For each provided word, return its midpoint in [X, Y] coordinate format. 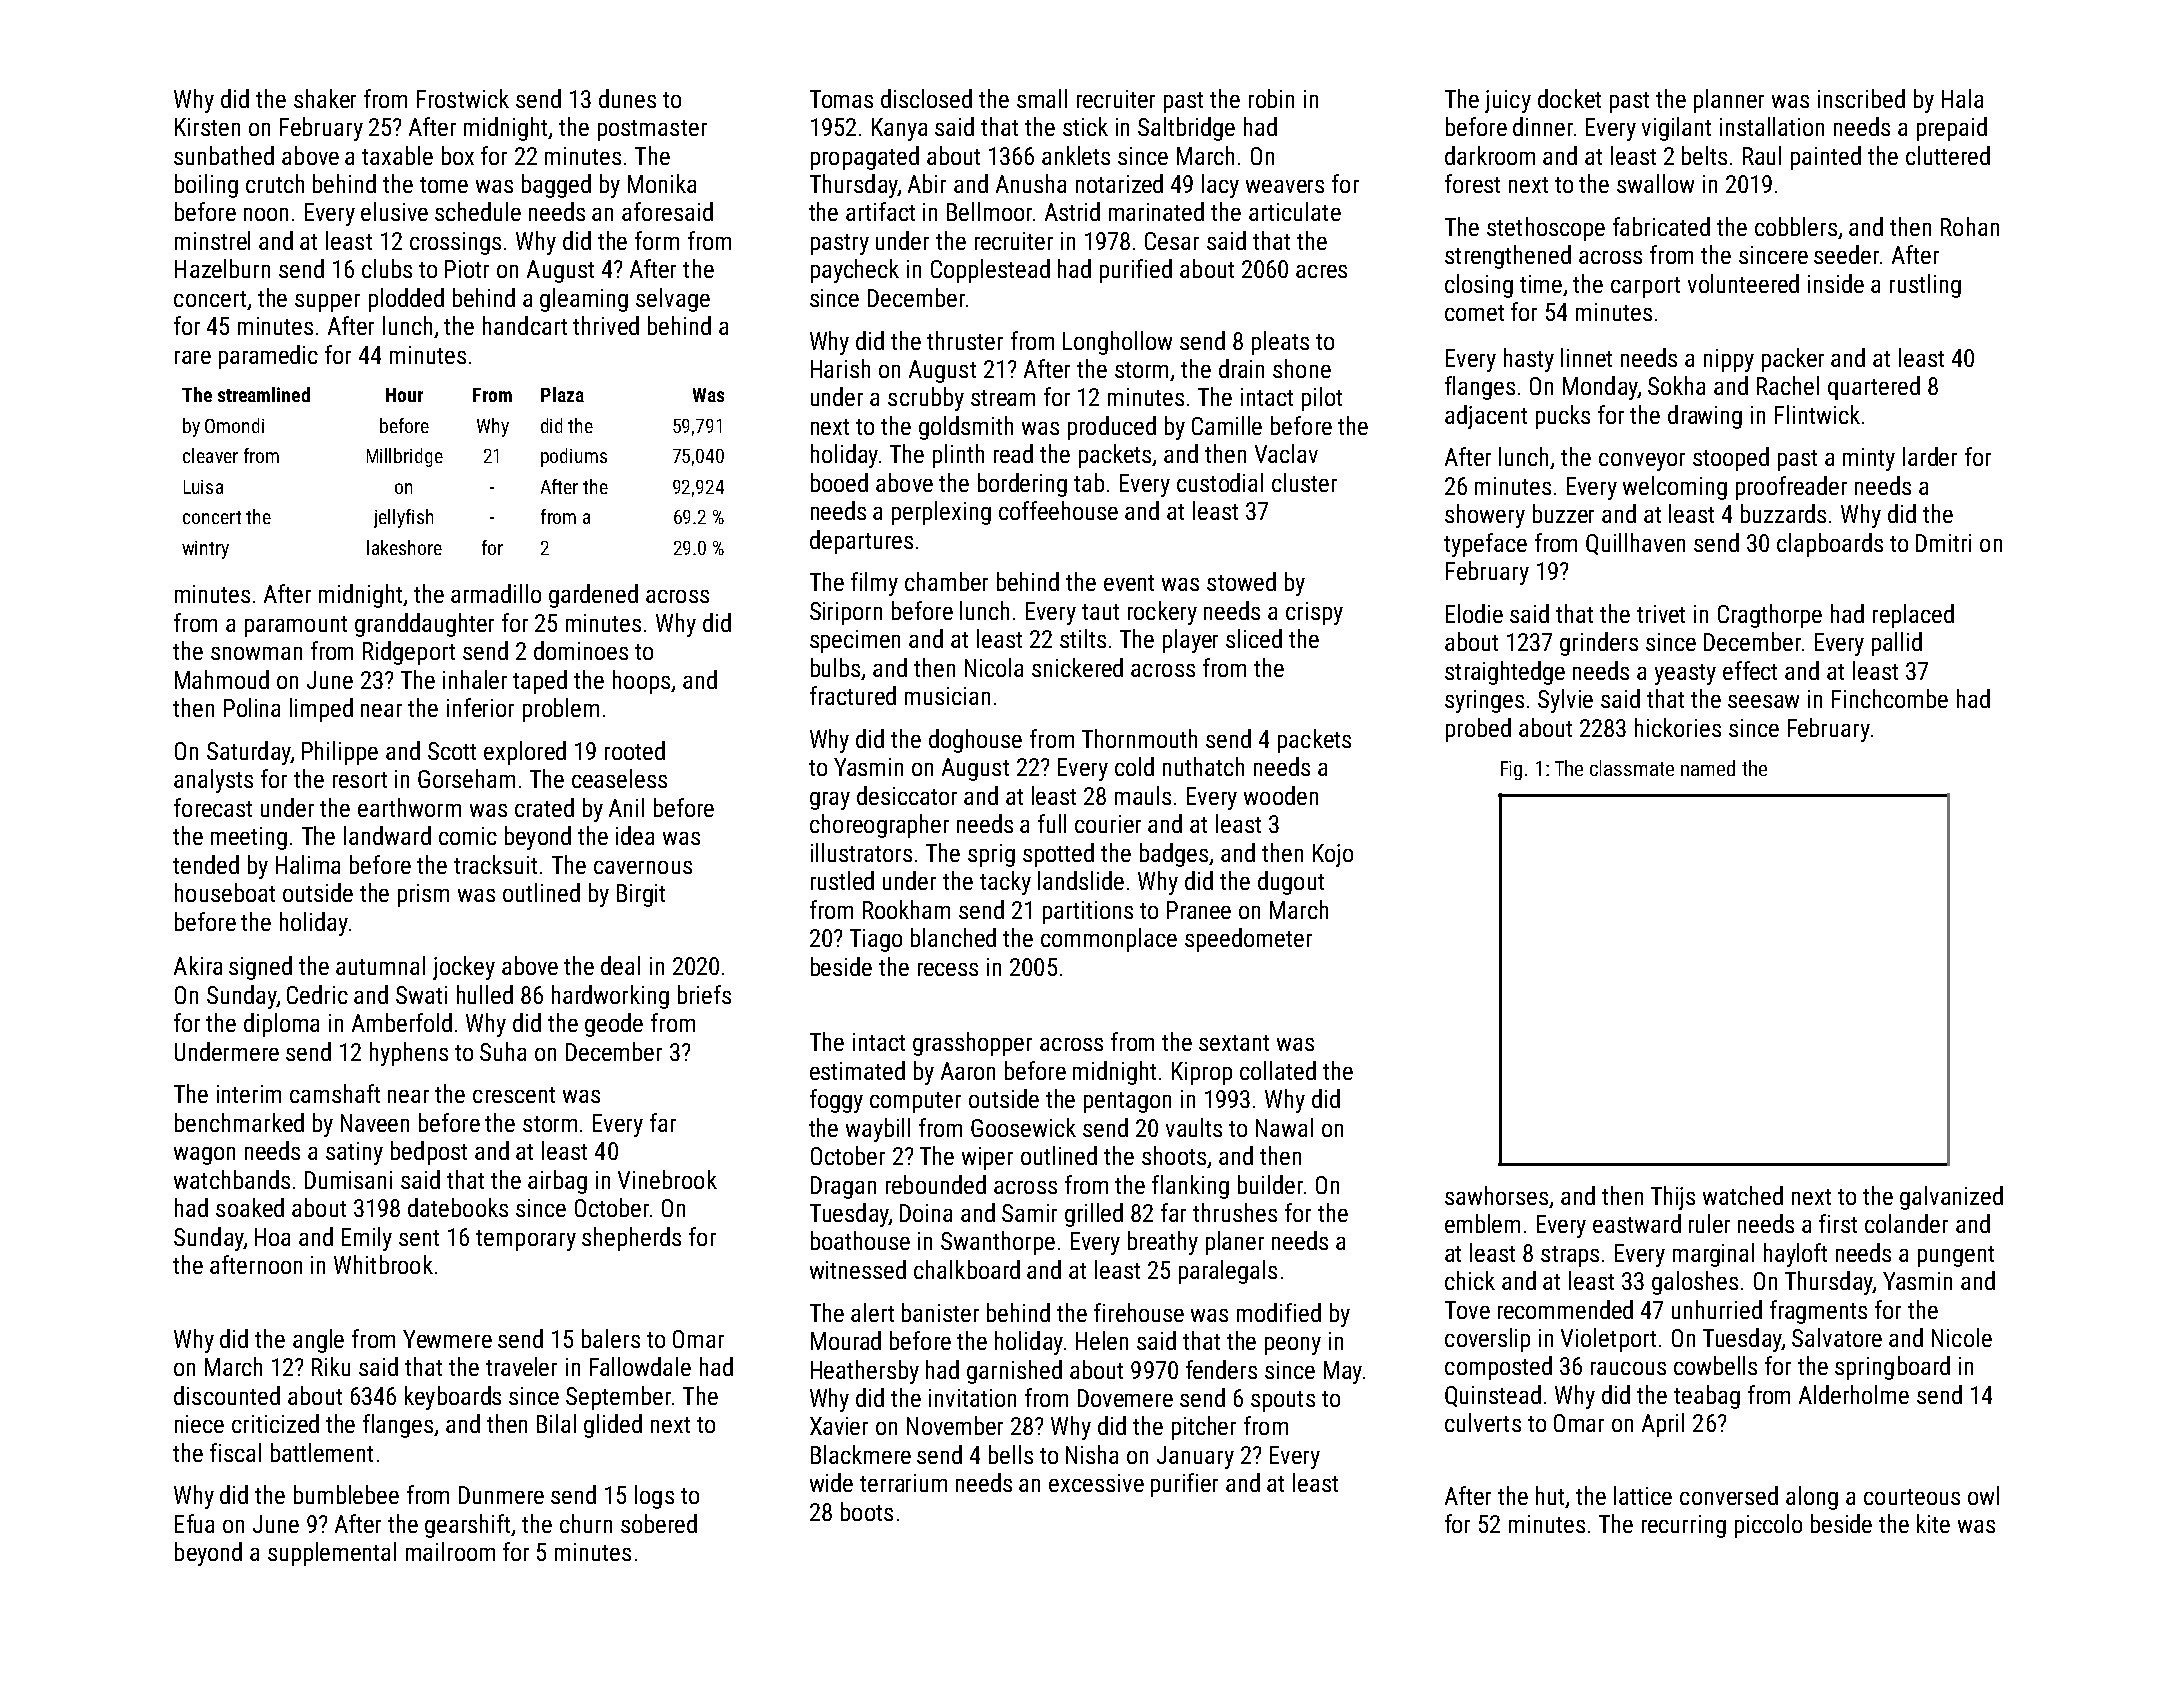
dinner [1543, 126]
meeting [249, 838]
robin [1271, 98]
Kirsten [207, 127]
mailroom [450, 1551]
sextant [1234, 1043]
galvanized [1951, 1198]
